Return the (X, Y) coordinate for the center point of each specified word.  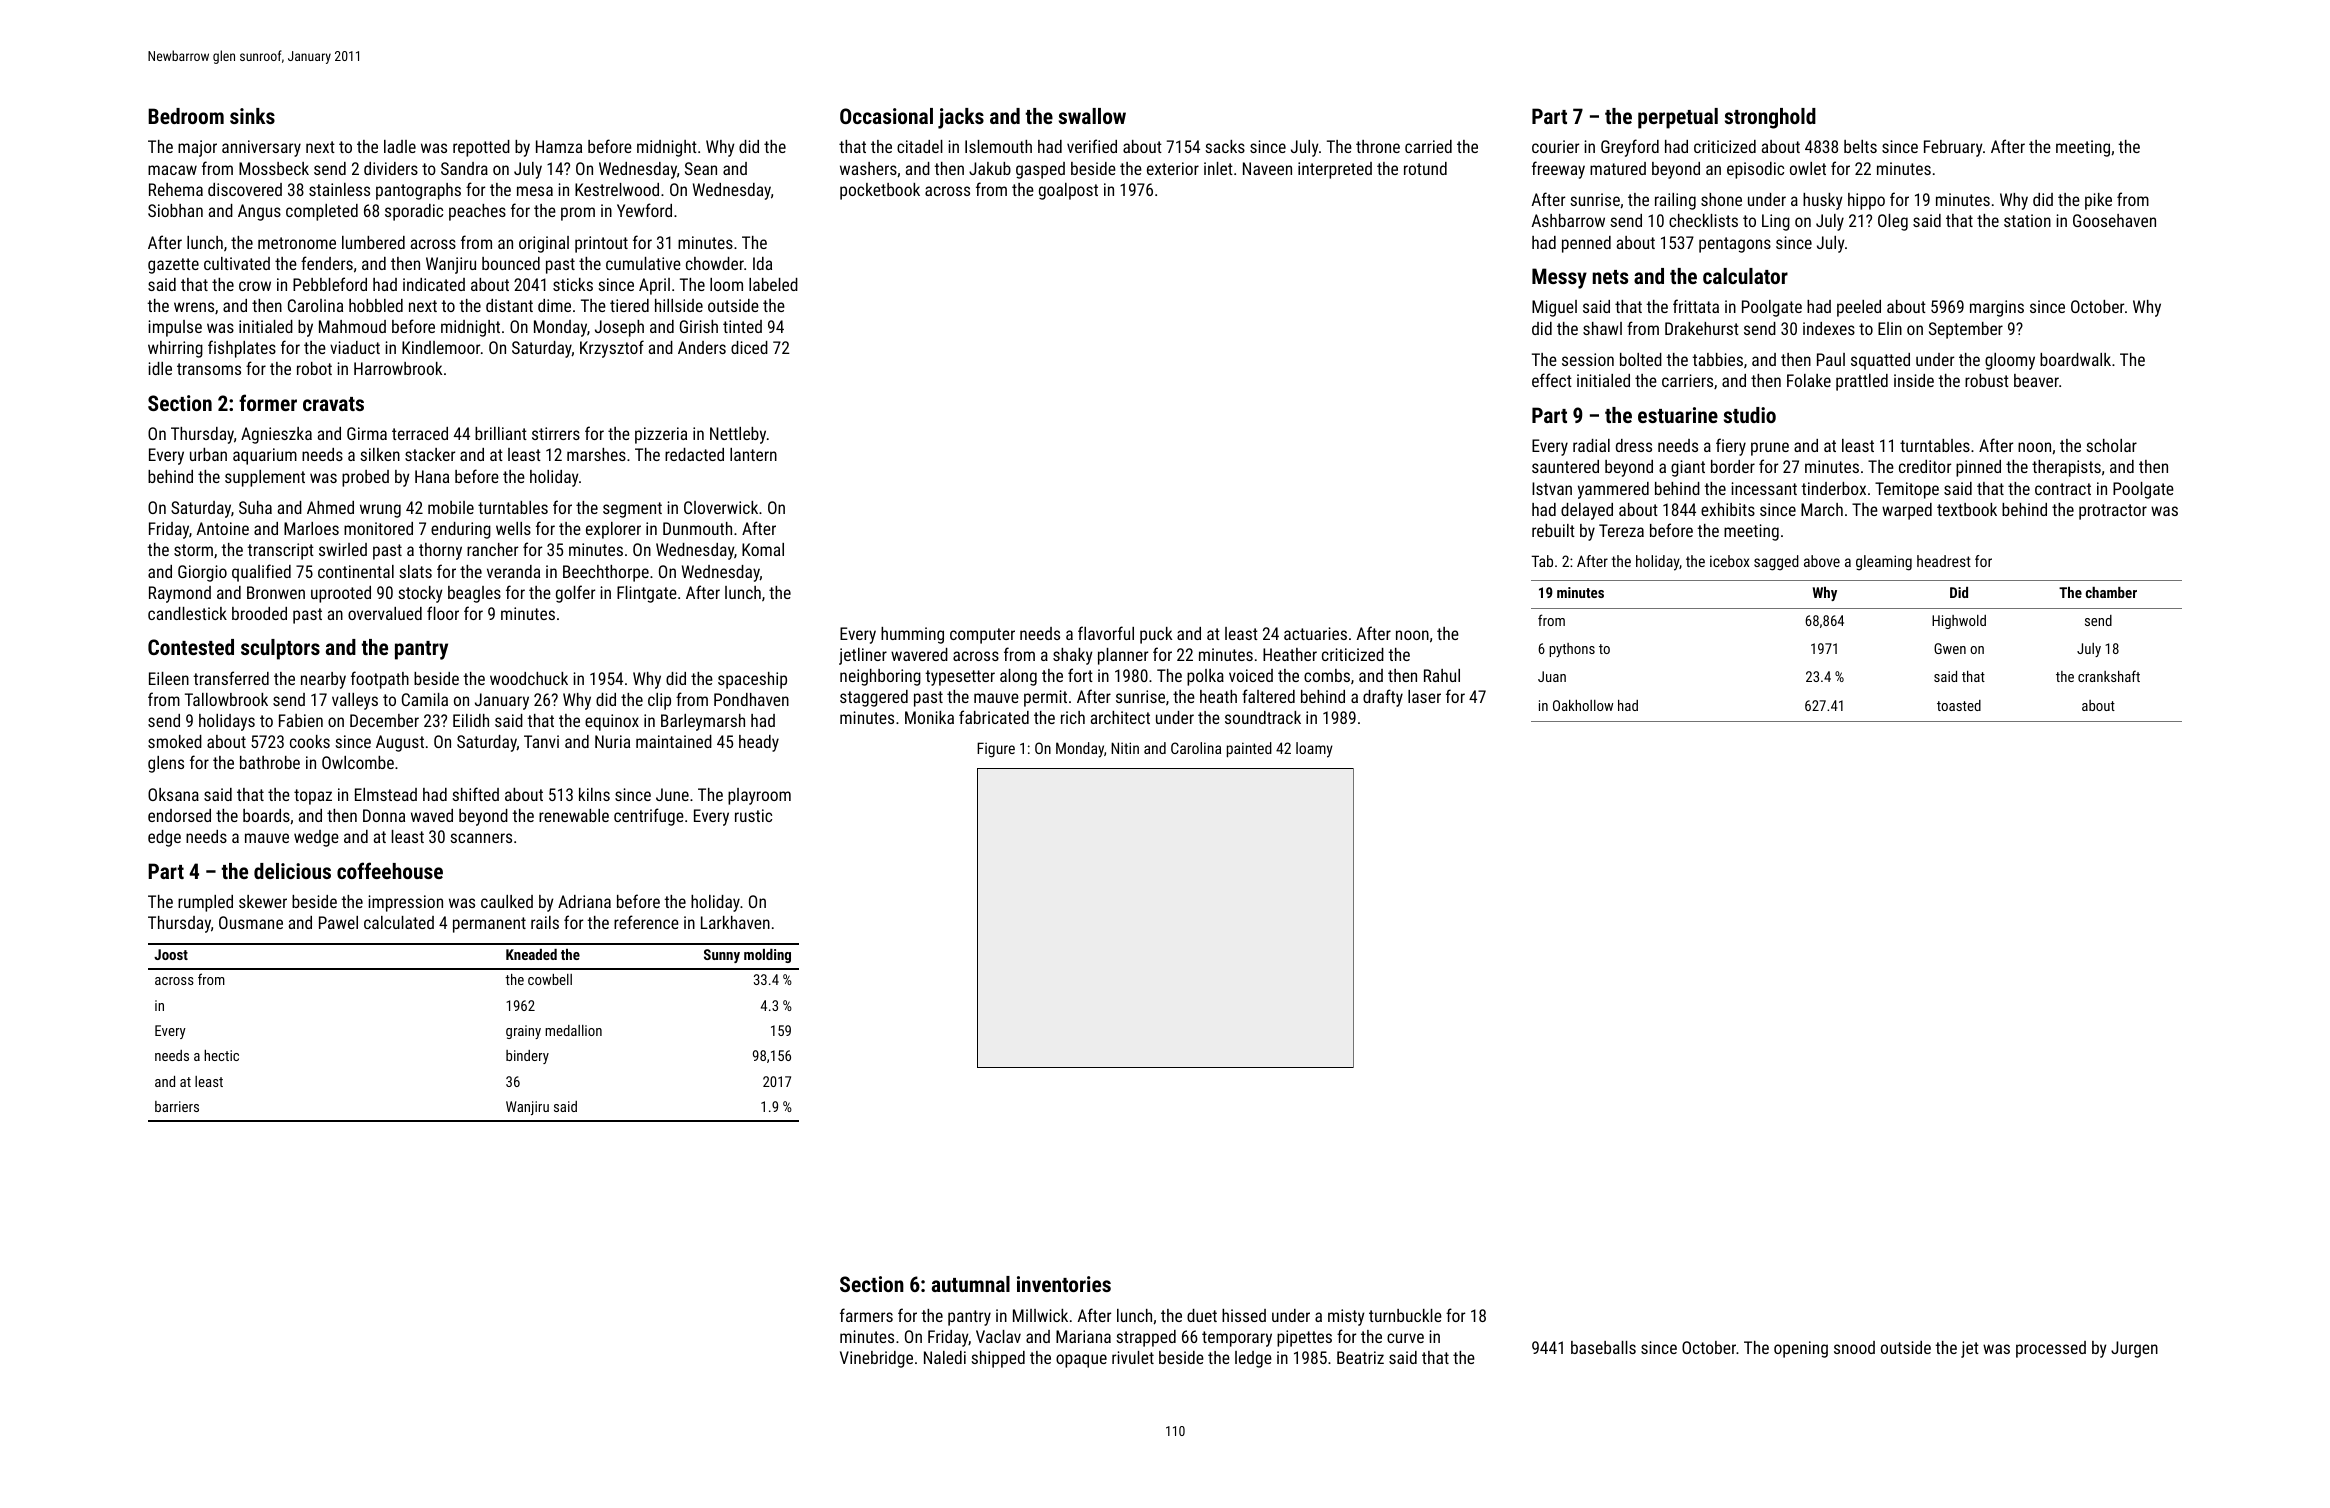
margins (1997, 308)
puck (1156, 635)
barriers (177, 1106)
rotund (1425, 168)
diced (749, 347)
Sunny (722, 956)
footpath (380, 680)
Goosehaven (2114, 220)
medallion (573, 1030)
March (1822, 509)
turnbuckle (1405, 1315)
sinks (252, 116)
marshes (596, 454)
